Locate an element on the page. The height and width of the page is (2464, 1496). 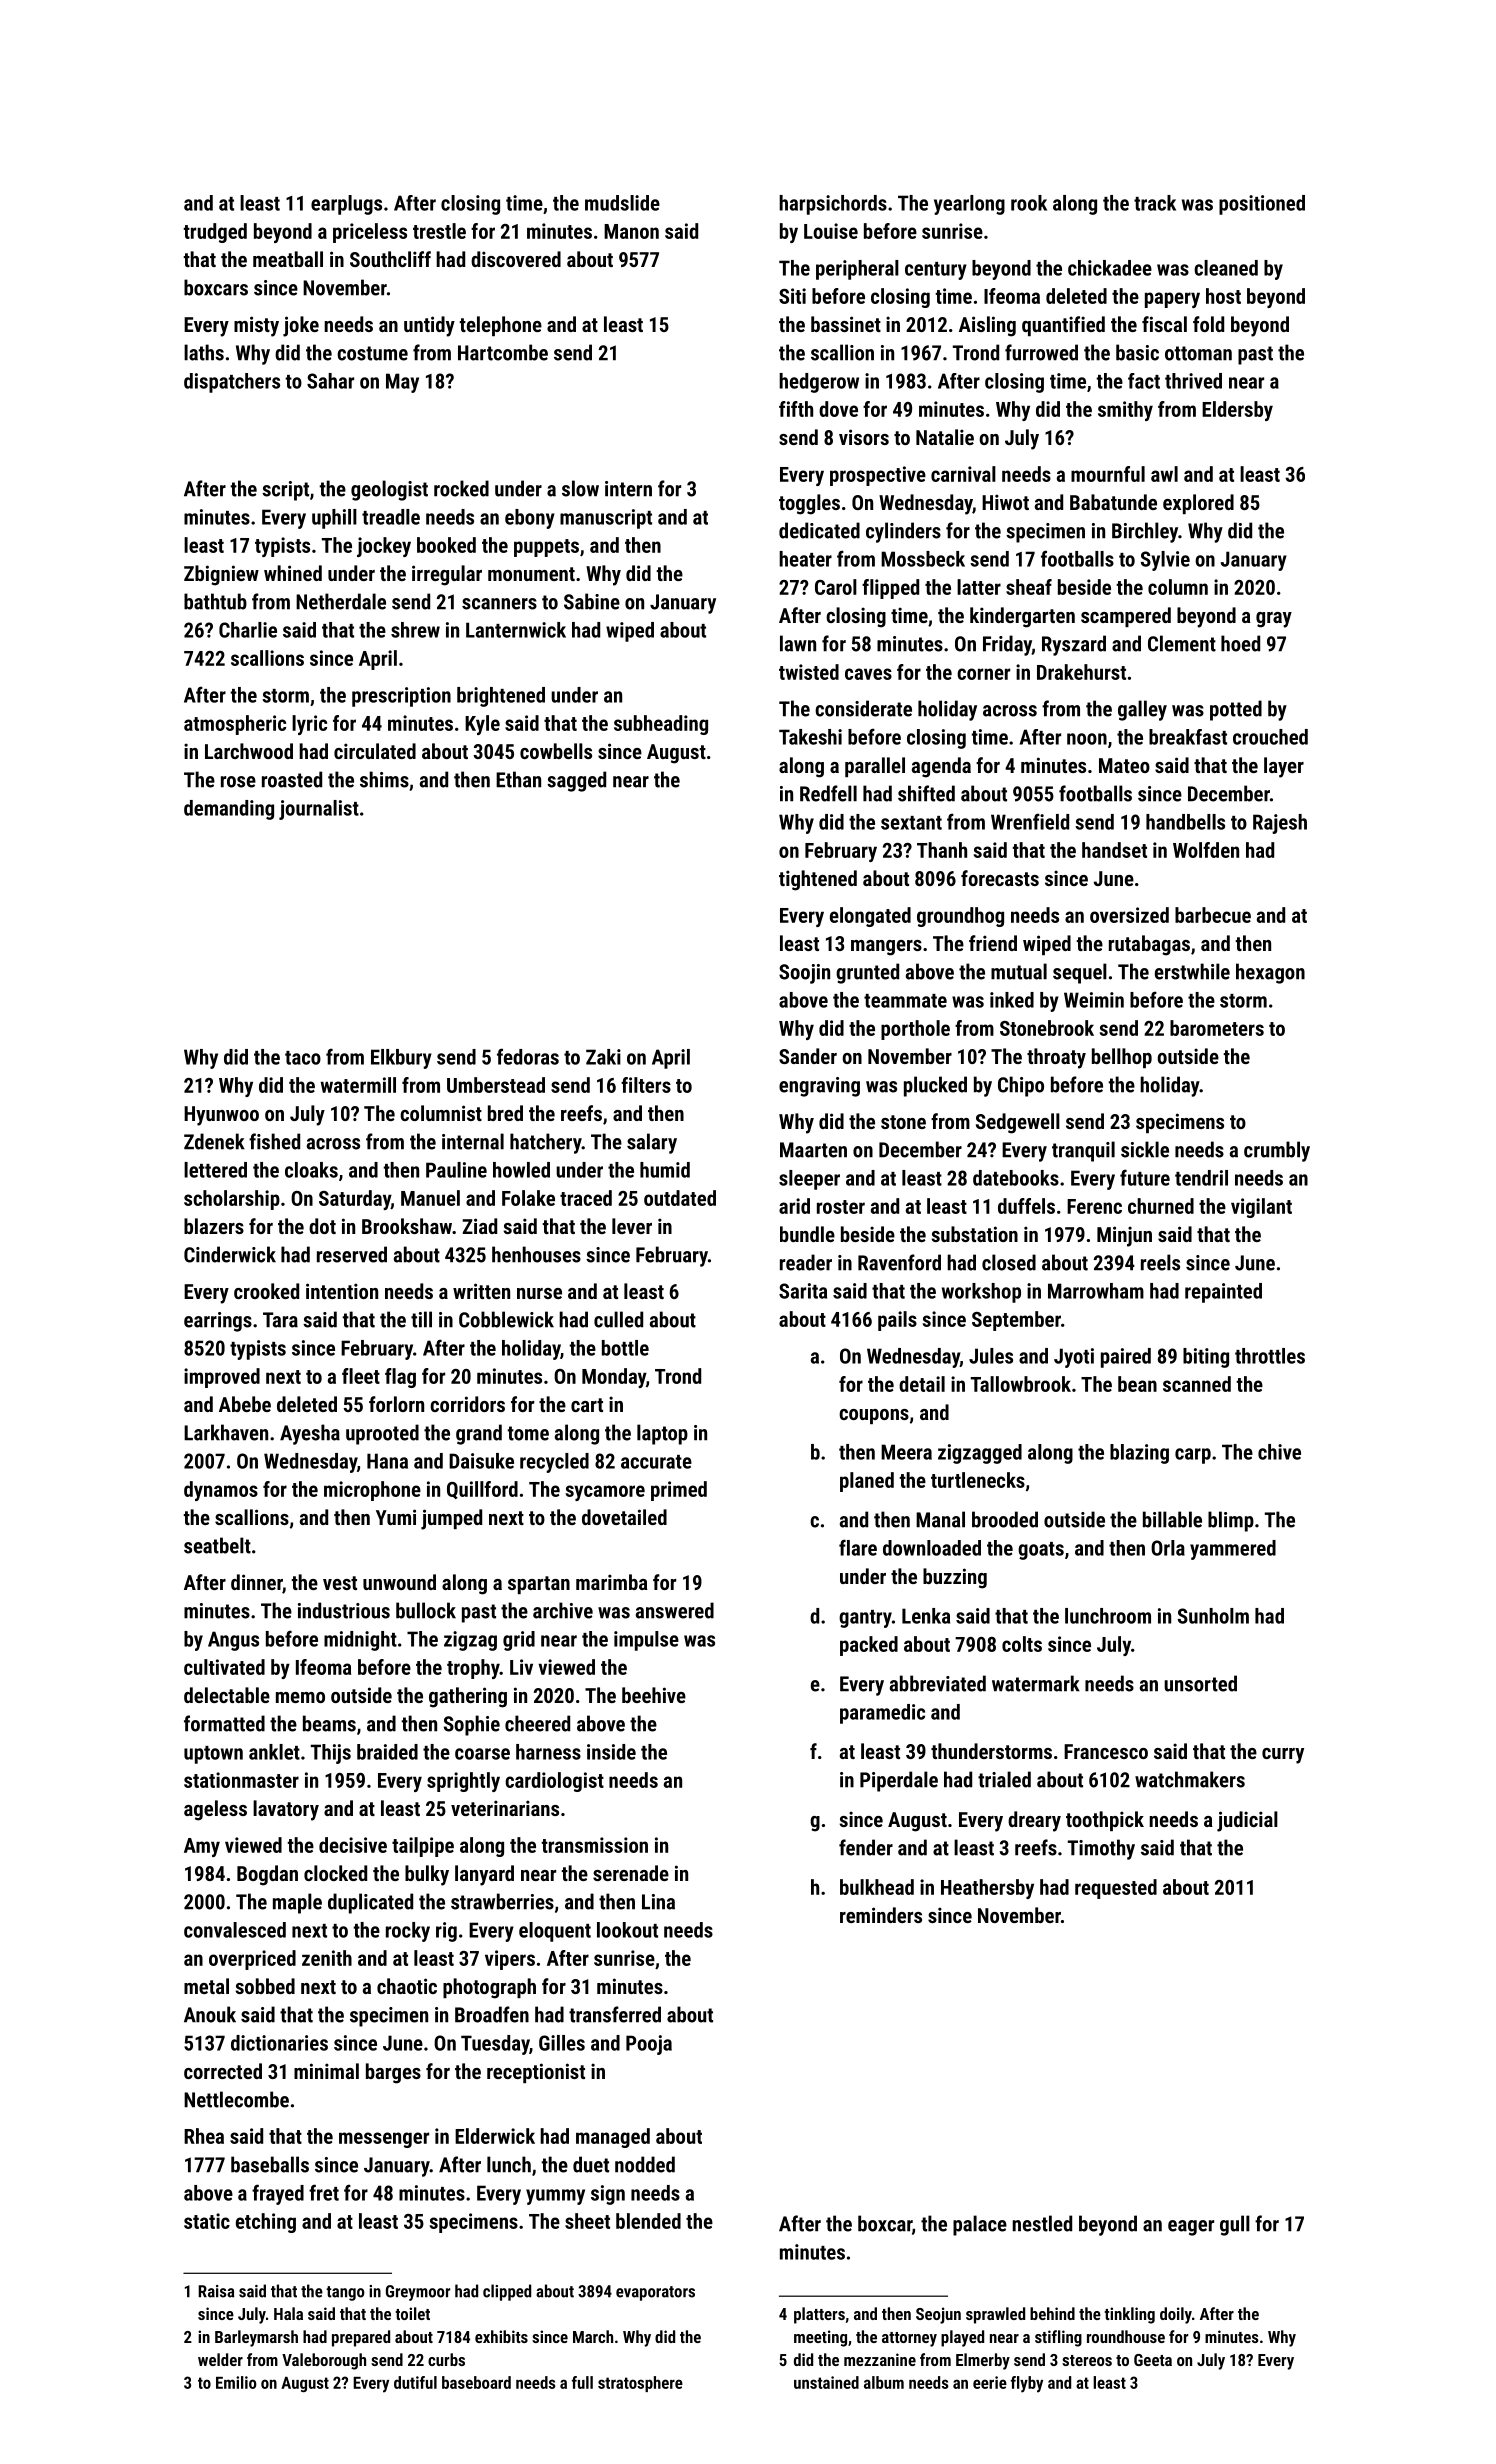
dispatchers is located at coordinates (232, 383).
